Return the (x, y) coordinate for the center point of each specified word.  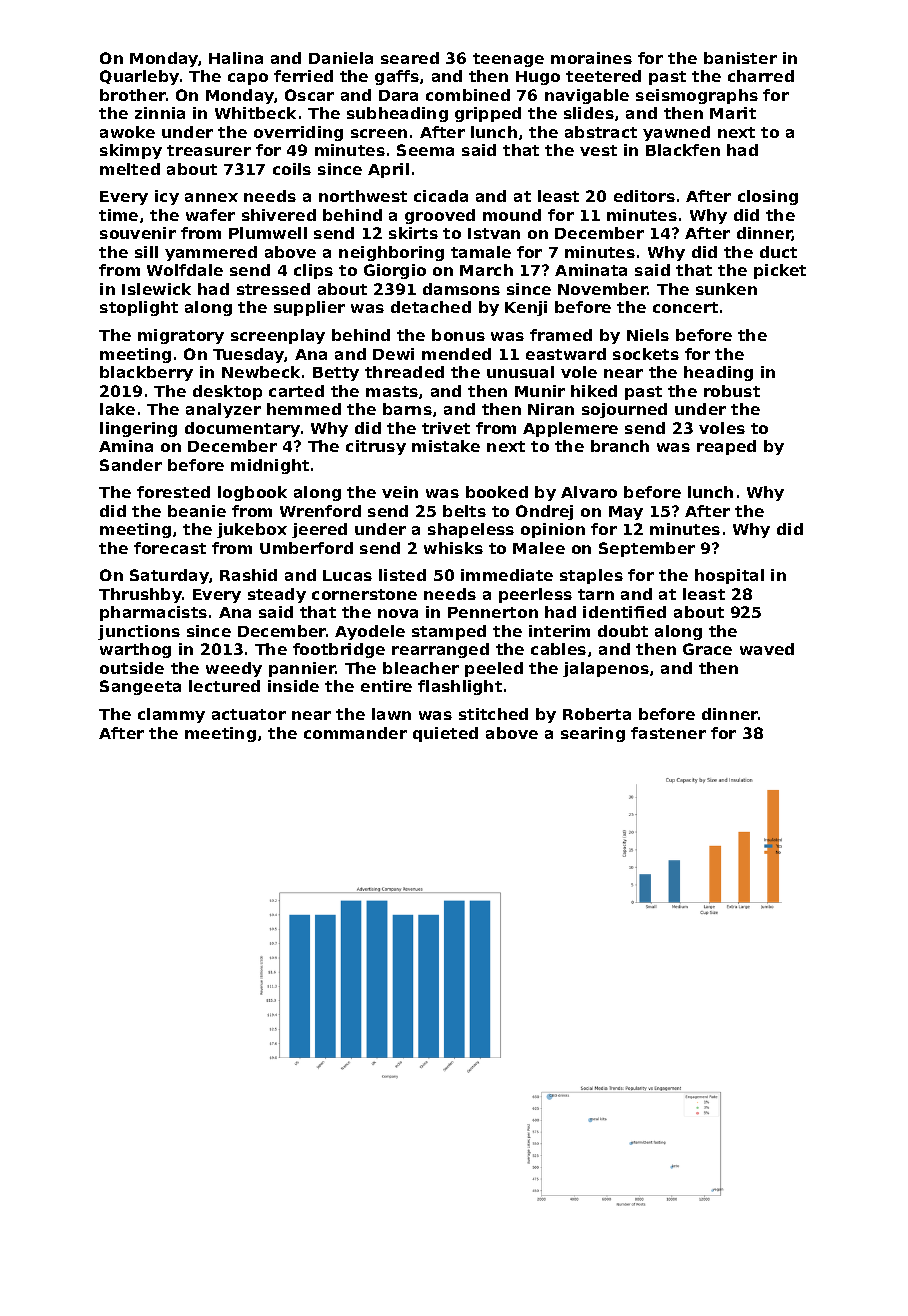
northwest (363, 196)
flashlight (460, 687)
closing (768, 197)
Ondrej (544, 512)
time (118, 215)
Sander (131, 465)
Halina (236, 58)
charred (761, 76)
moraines (591, 58)
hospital (729, 576)
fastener (668, 733)
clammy (171, 715)
